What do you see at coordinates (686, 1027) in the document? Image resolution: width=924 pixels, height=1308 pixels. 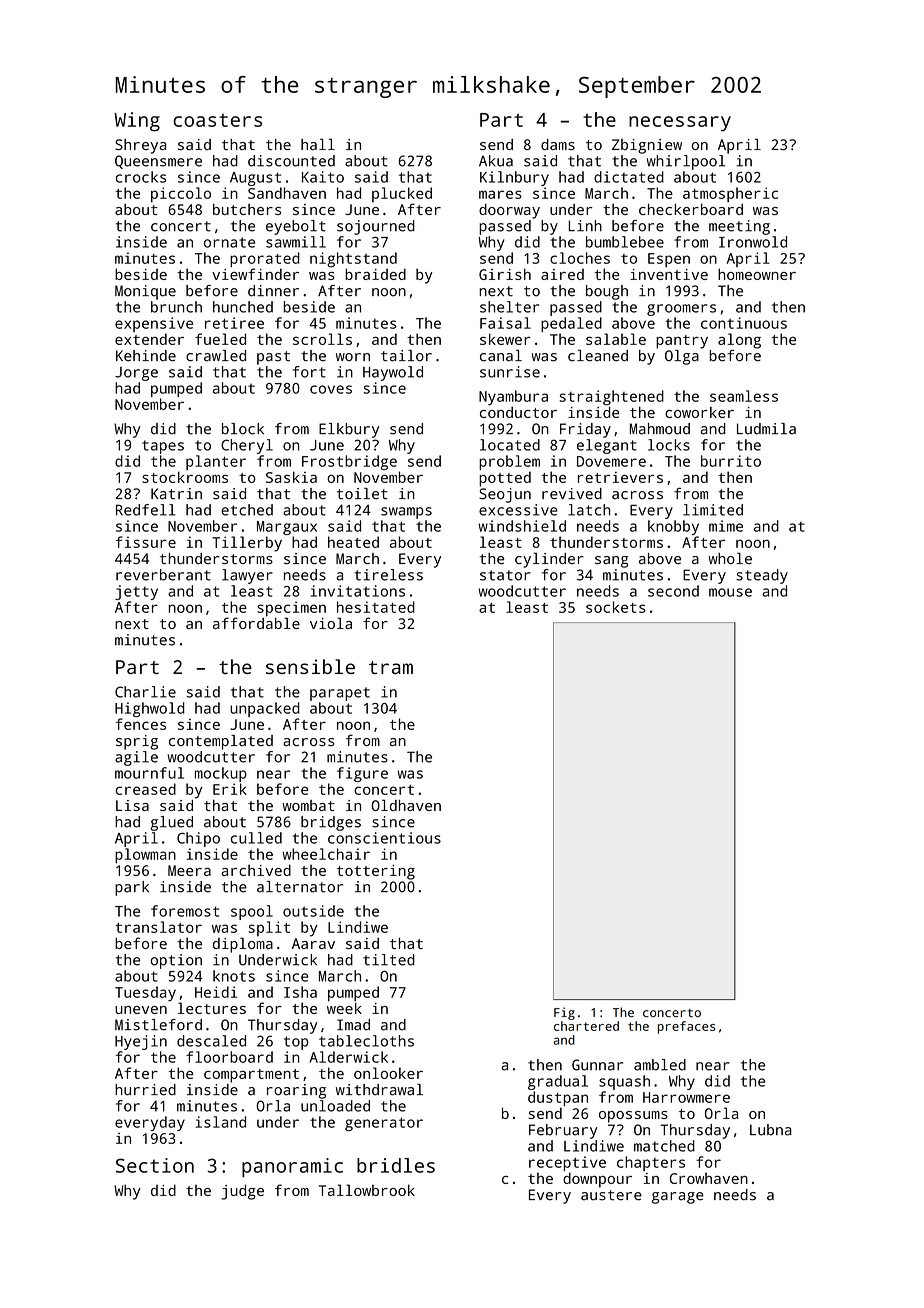 I see `prefaces` at bounding box center [686, 1027].
